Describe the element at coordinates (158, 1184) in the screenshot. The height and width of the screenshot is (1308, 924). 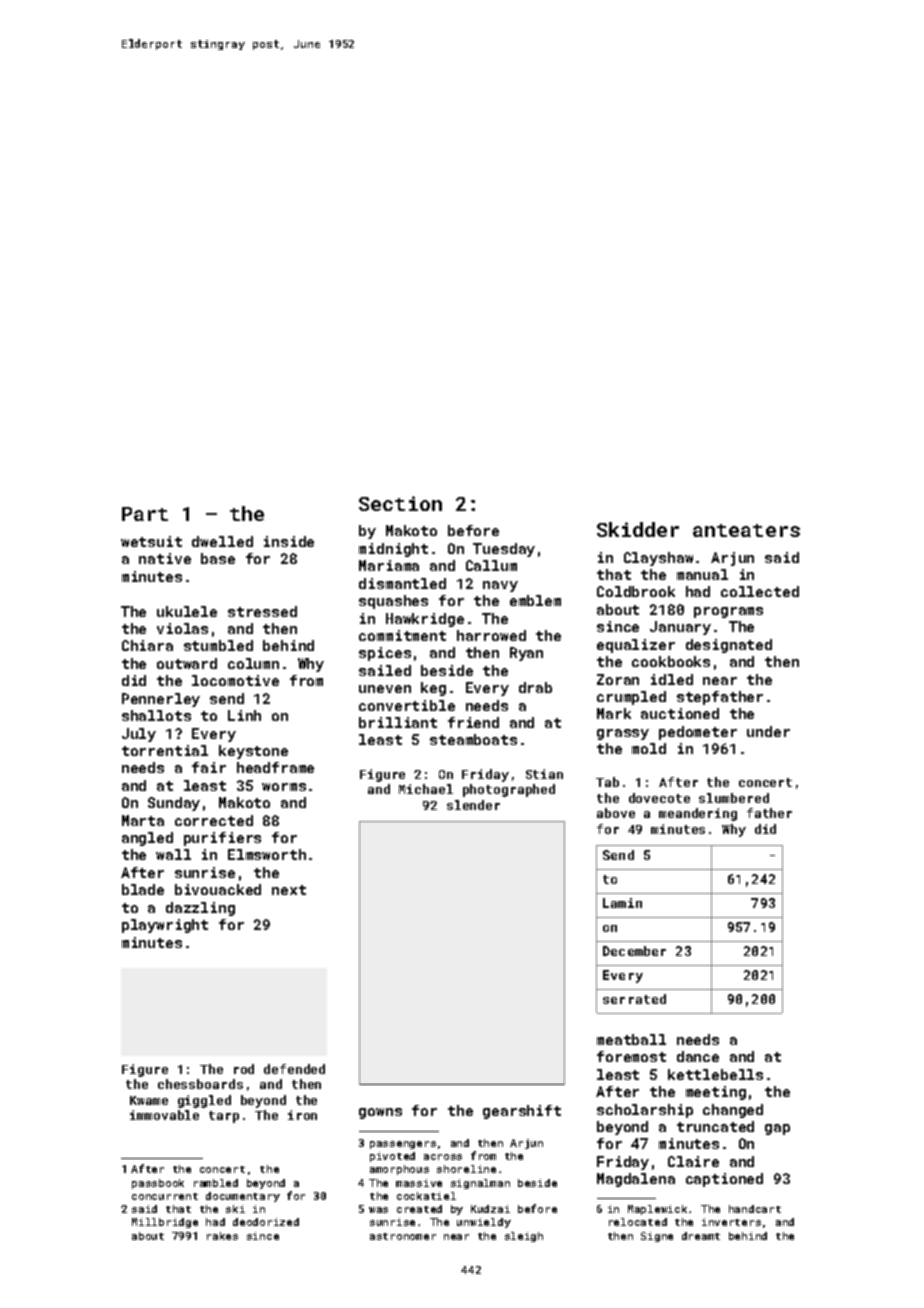
I see `passbook` at that location.
